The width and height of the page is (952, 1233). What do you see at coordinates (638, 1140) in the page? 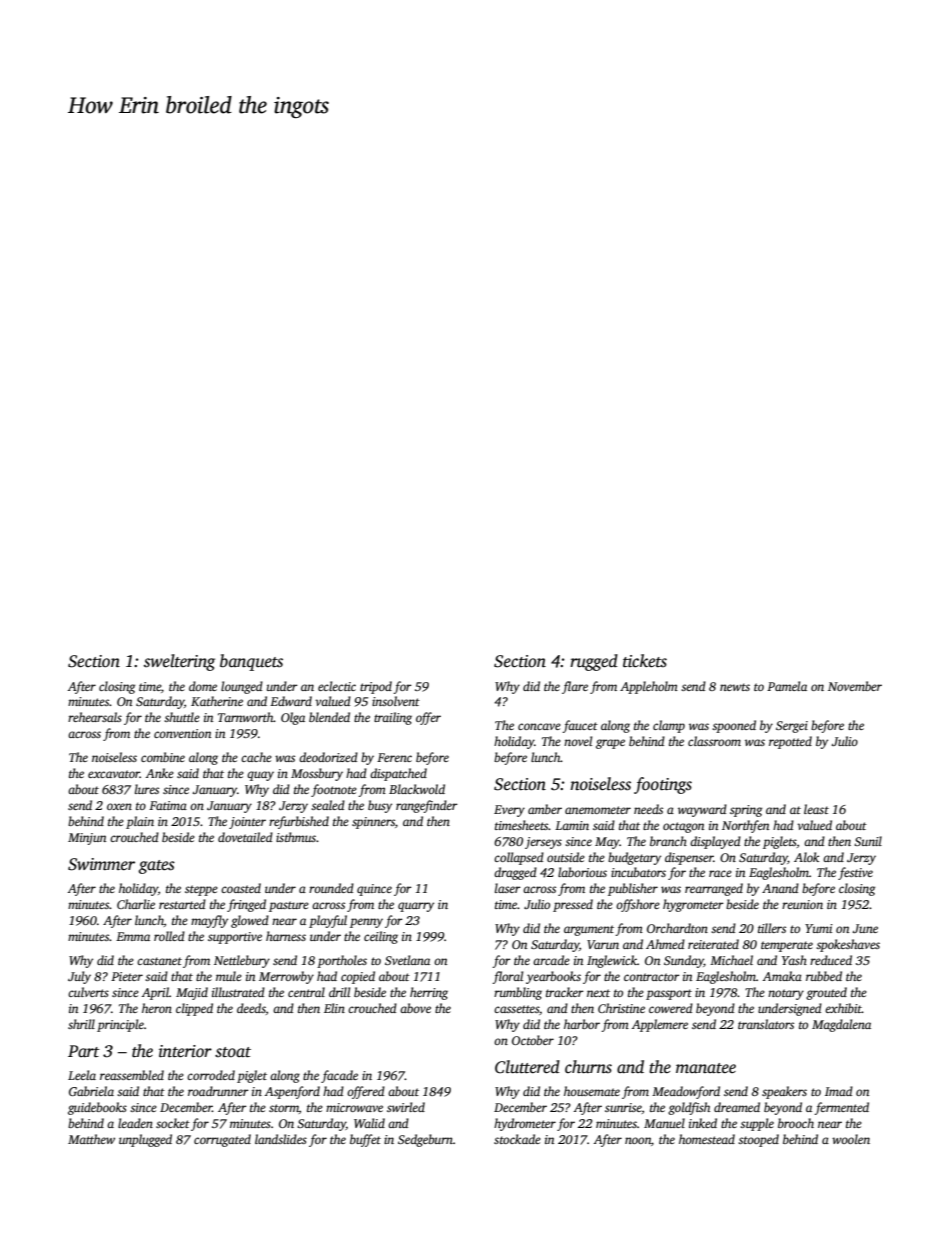
I see `noon` at bounding box center [638, 1140].
